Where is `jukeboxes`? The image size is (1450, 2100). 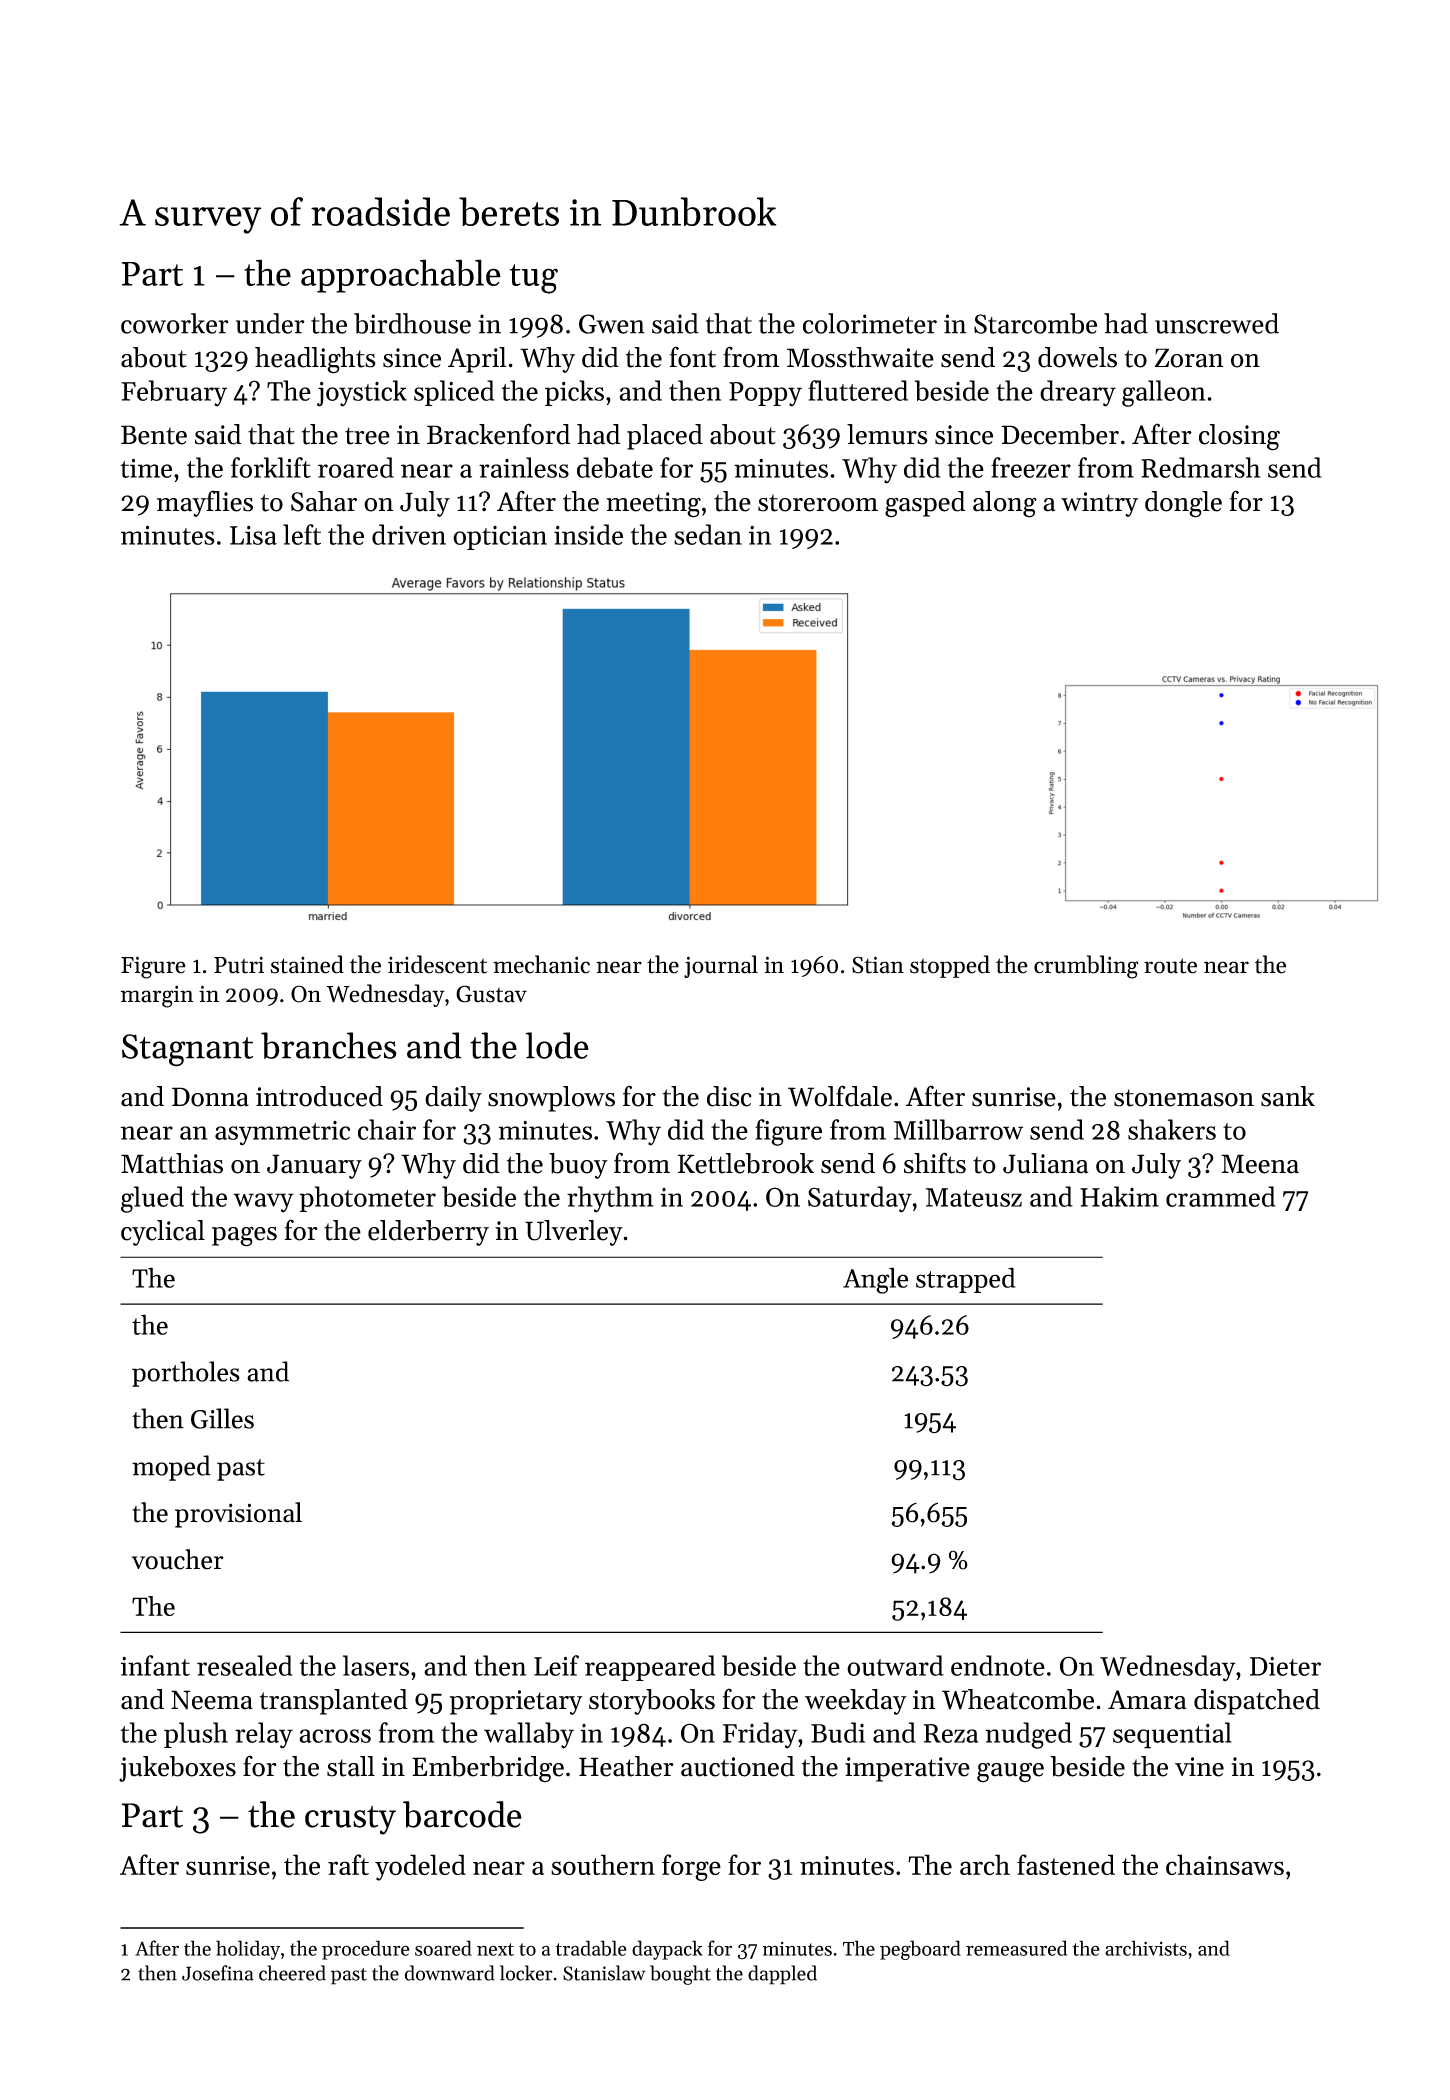
jukeboxes is located at coordinates (177, 1769).
